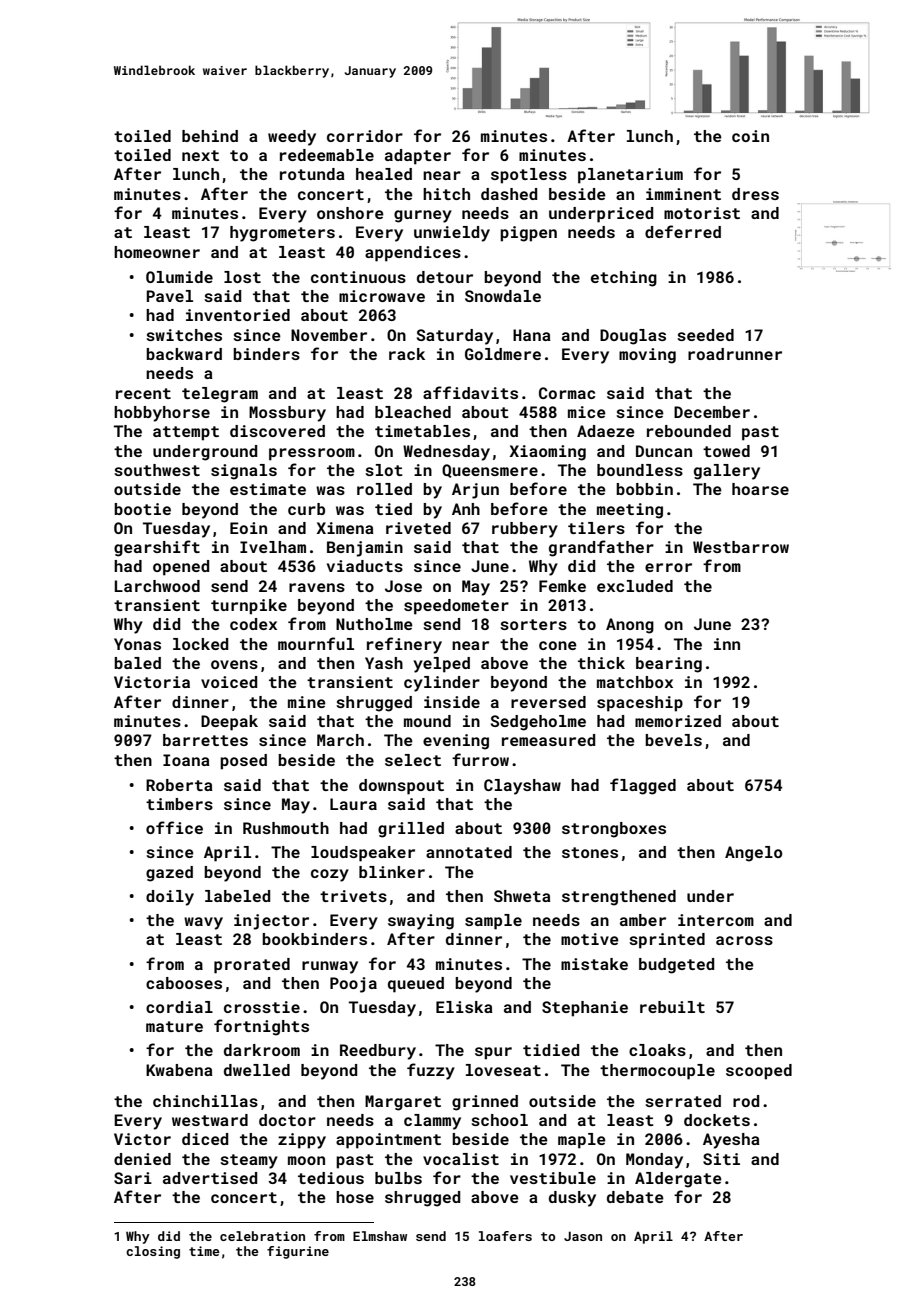  I want to click on Siti, so click(721, 1159).
